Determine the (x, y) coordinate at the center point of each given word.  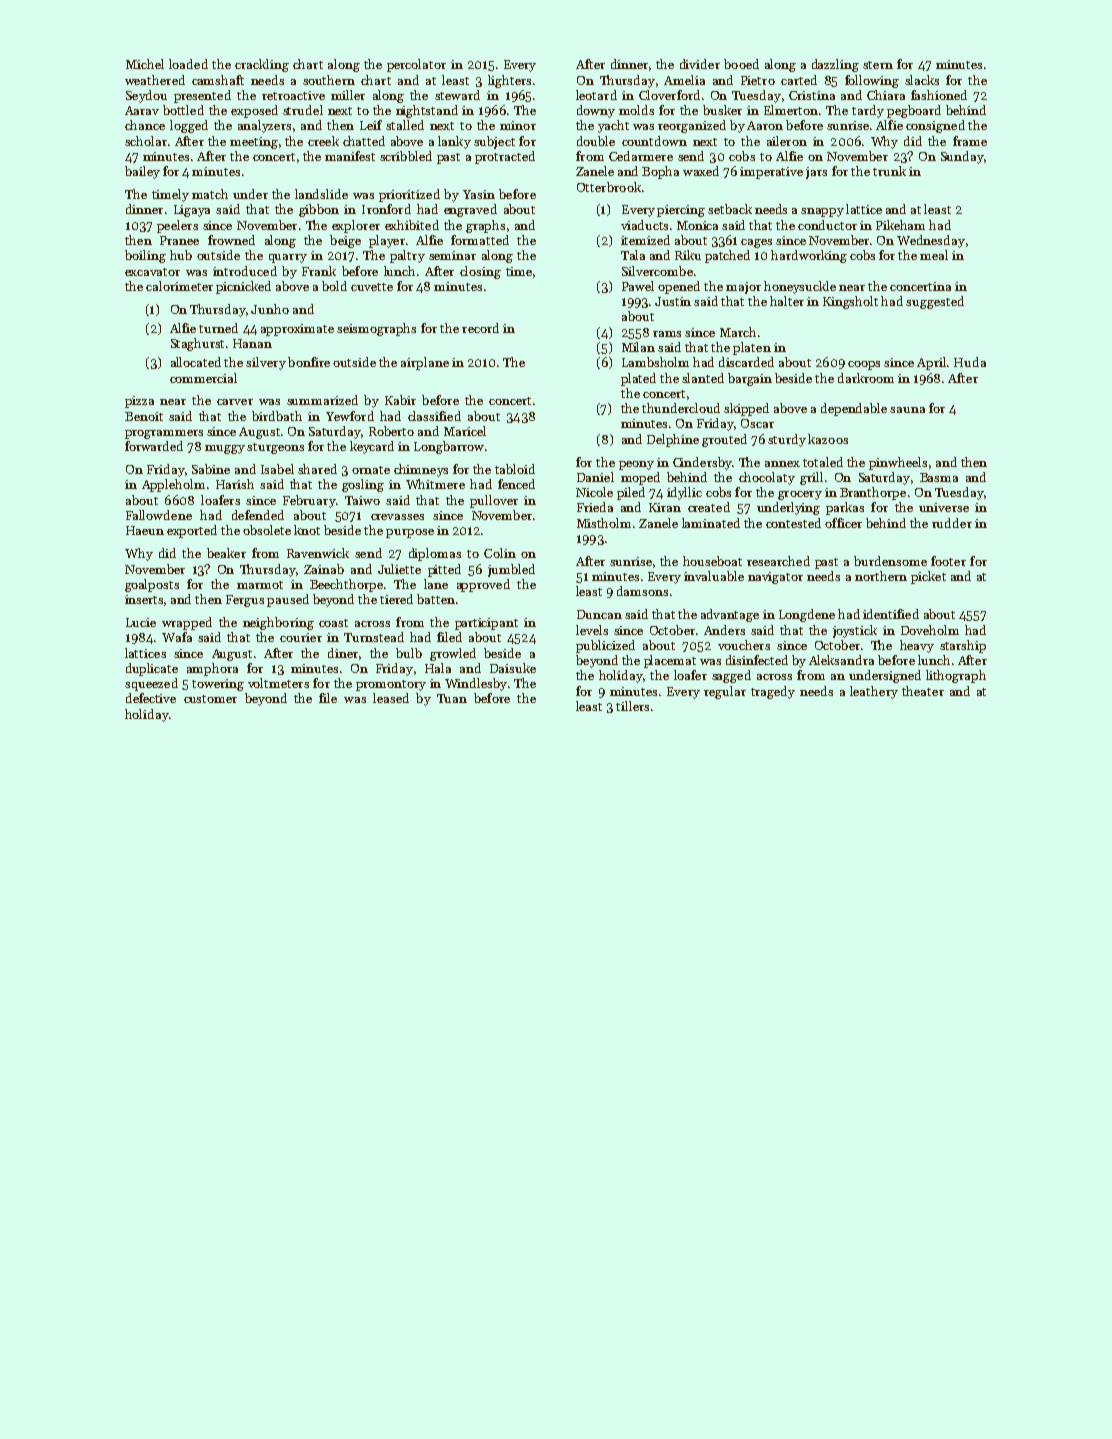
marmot (260, 585)
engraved (470, 210)
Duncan (599, 614)
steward (457, 95)
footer (948, 561)
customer (210, 699)
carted (799, 80)
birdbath (277, 416)
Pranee (179, 240)
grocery (800, 495)
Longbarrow (449, 447)
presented (202, 96)
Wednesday (931, 241)
